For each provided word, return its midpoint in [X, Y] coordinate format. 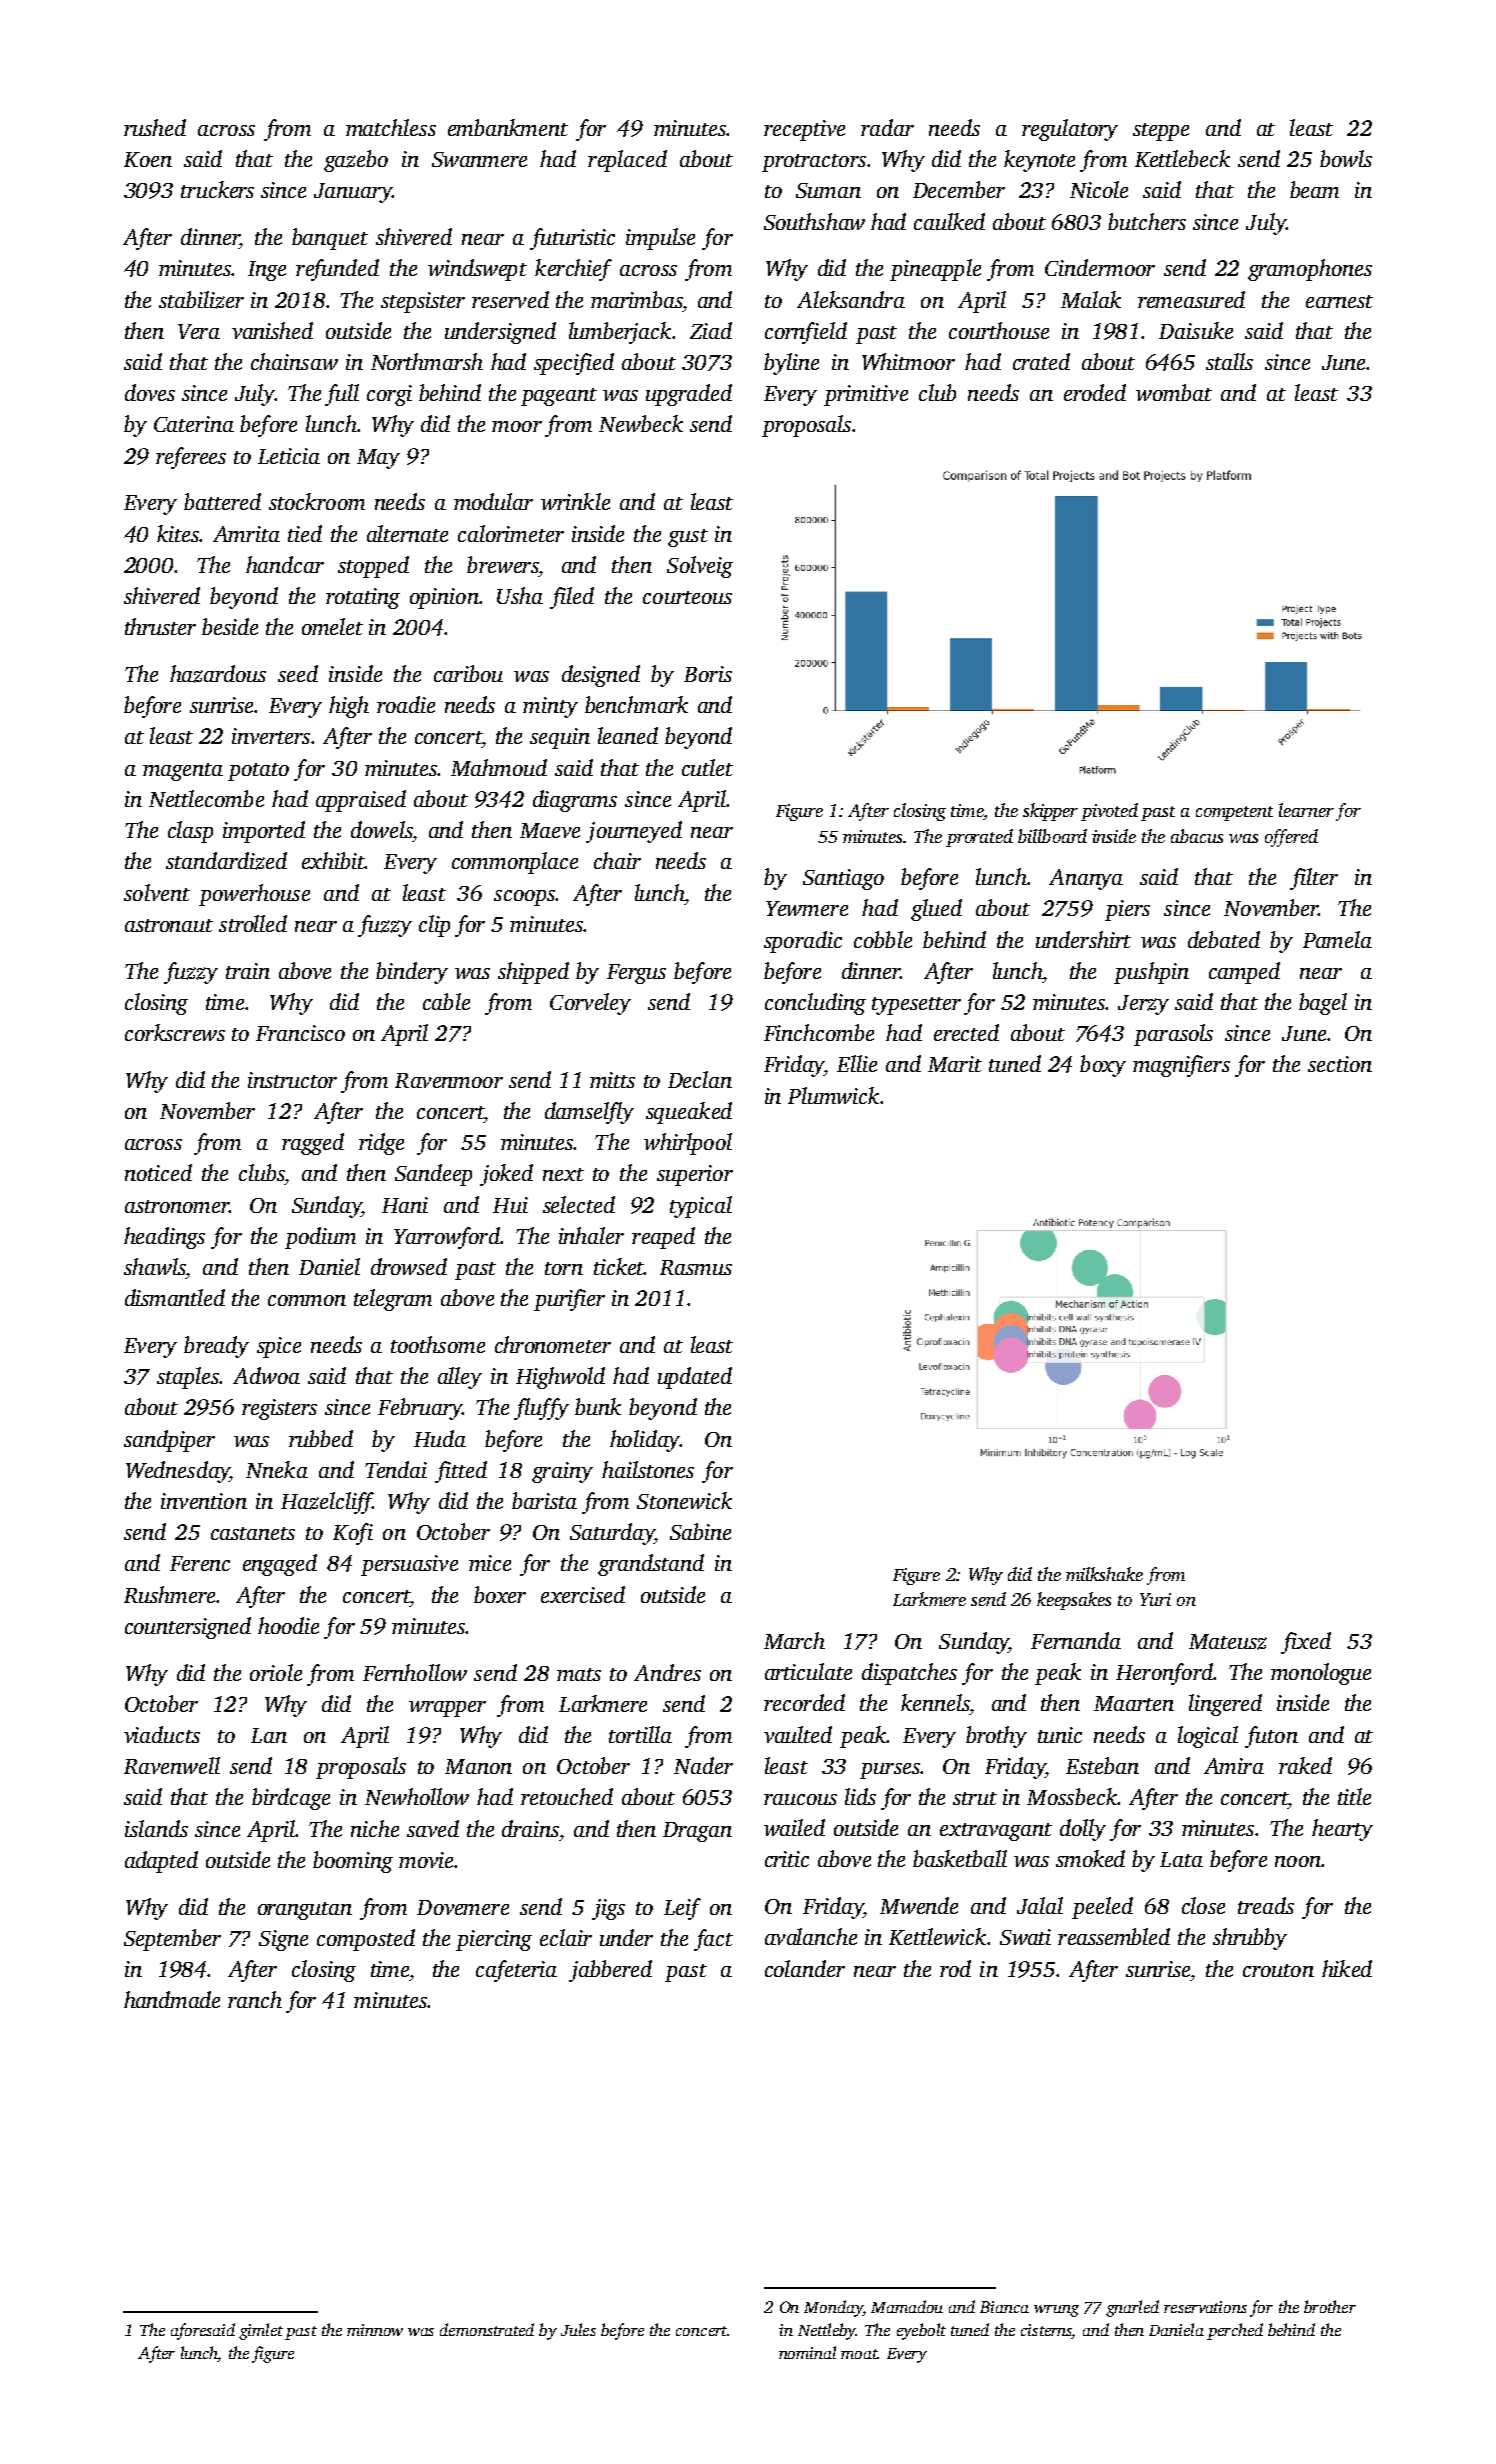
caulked [949, 221]
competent [1234, 813]
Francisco [300, 1033]
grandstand [651, 1565]
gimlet [261, 2331]
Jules [578, 2329]
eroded [1095, 392]
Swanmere [479, 159]
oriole [276, 1672]
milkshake [1104, 1574]
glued [936, 910]
